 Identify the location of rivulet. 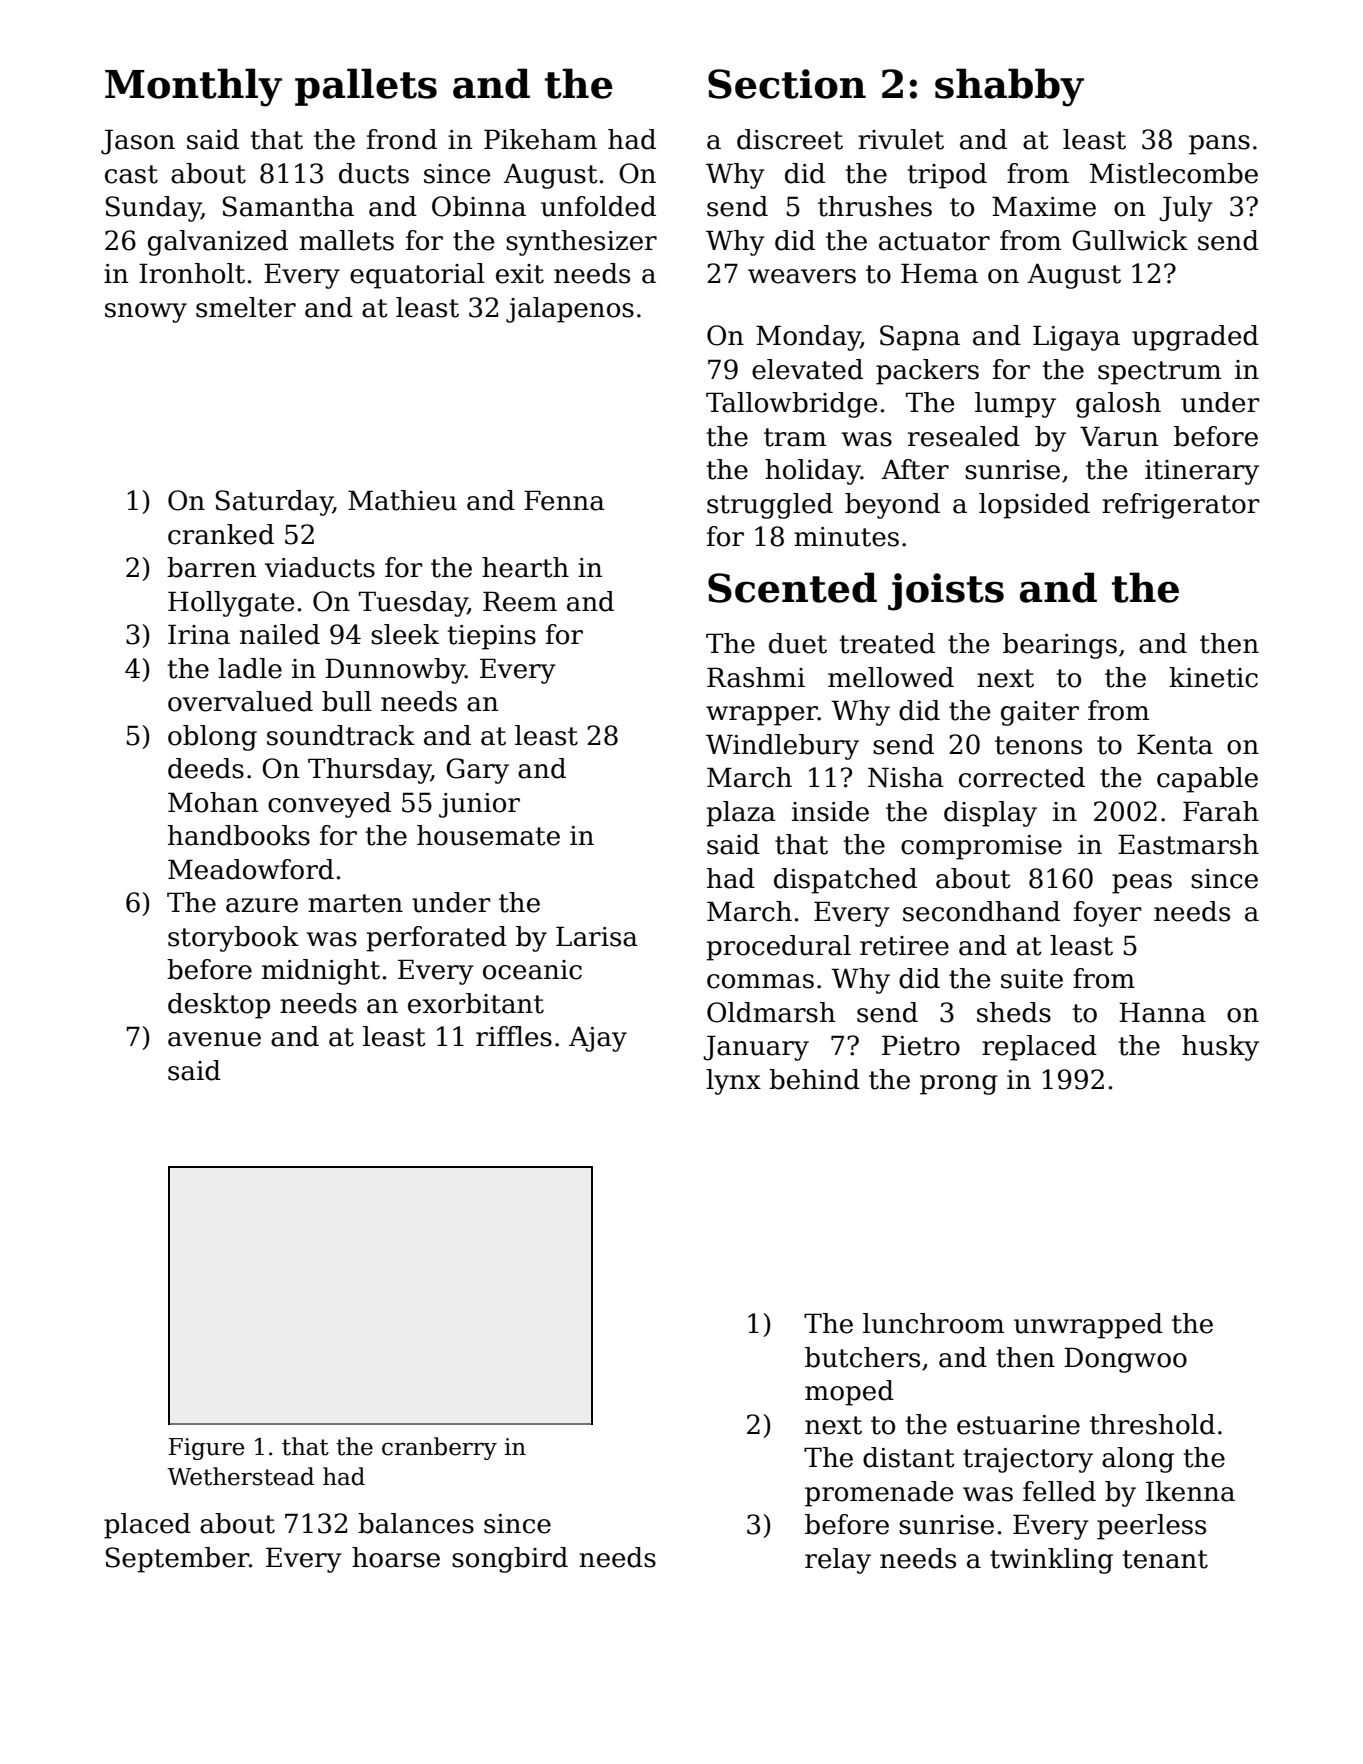
(901, 139).
